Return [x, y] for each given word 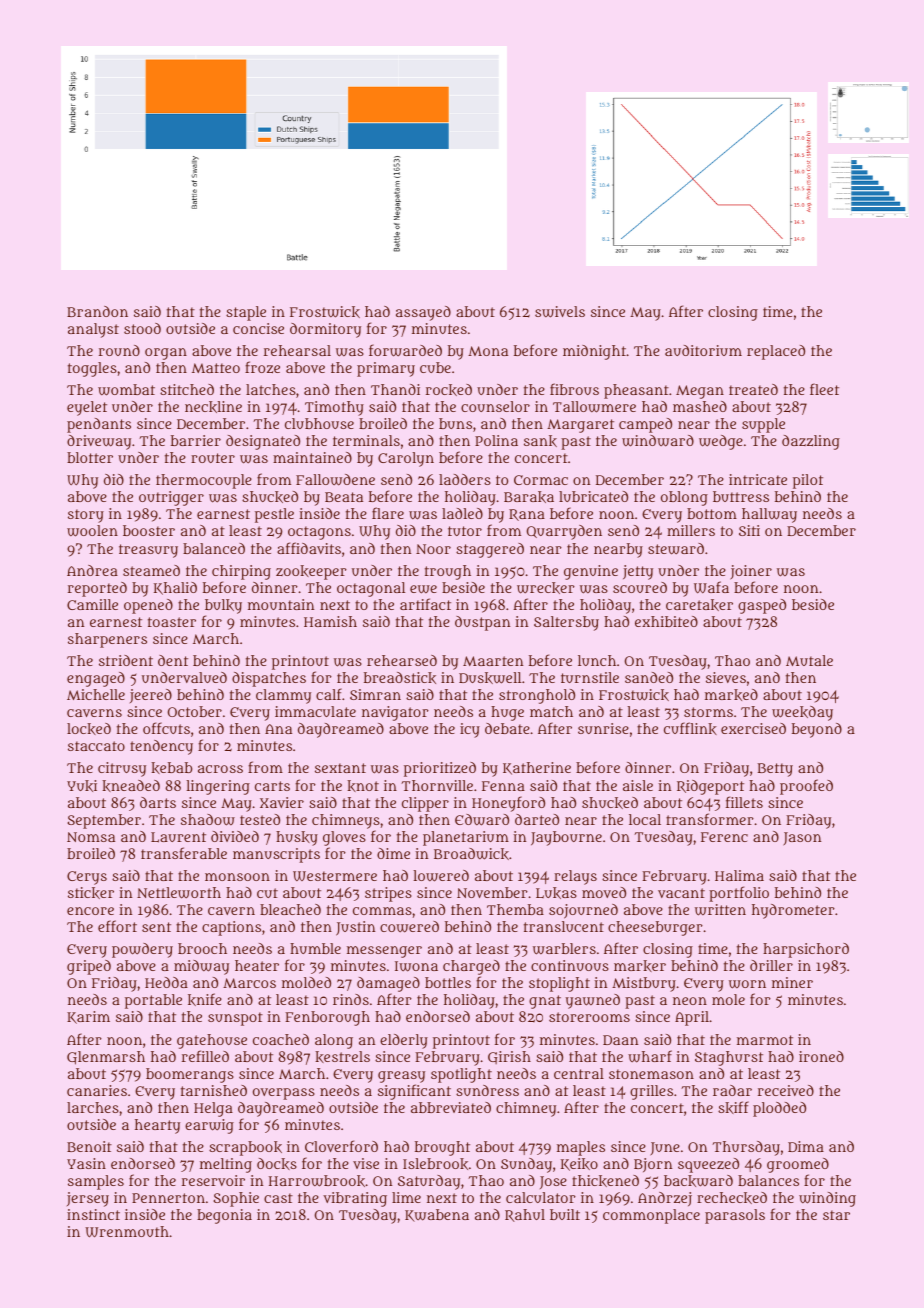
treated [753, 389]
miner [792, 982]
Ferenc [724, 837]
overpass [284, 1094]
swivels [560, 312]
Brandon [97, 311]
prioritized [440, 769]
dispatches [269, 679]
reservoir [213, 1180]
